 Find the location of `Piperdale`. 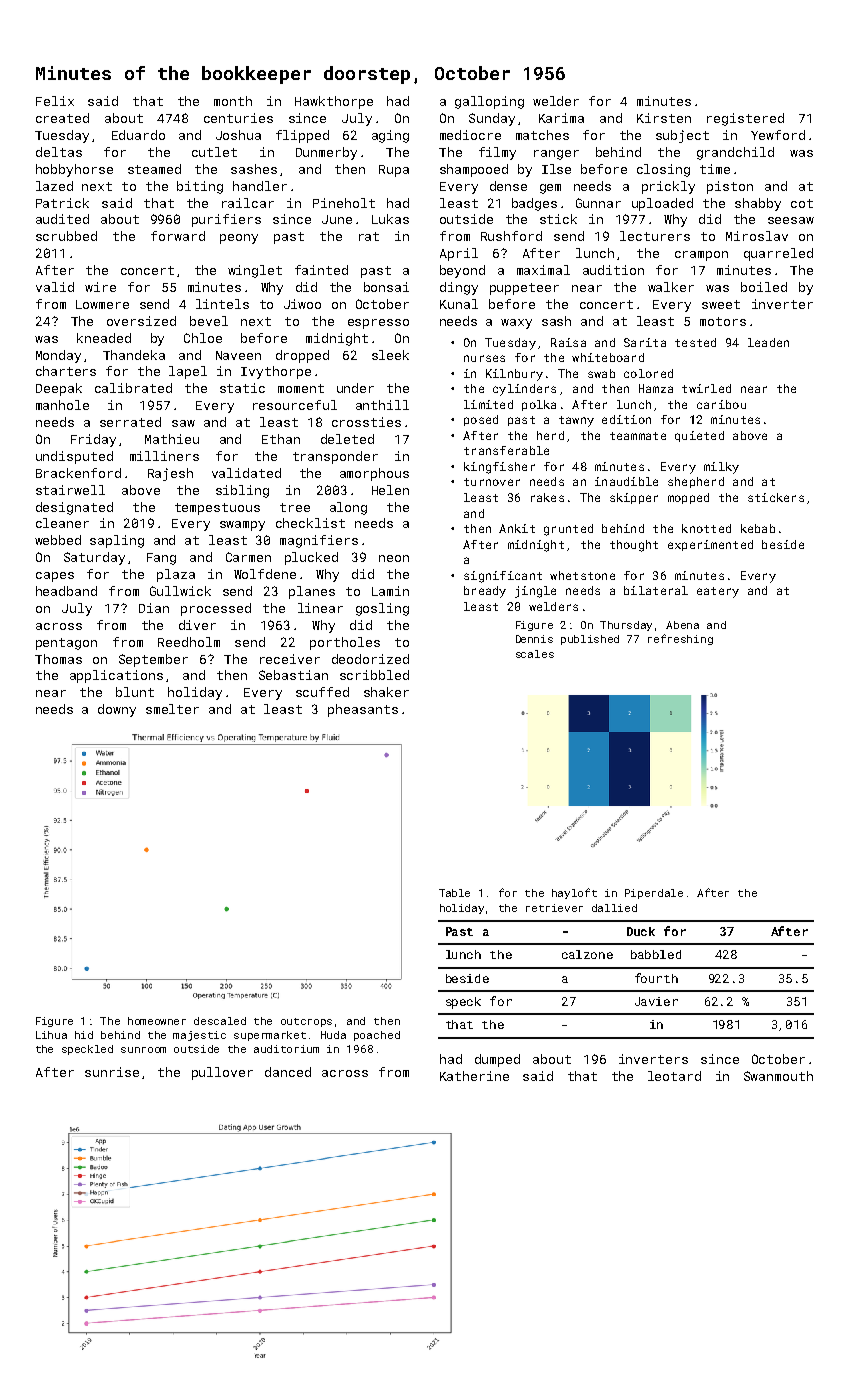

Piperdale is located at coordinates (654, 894).
